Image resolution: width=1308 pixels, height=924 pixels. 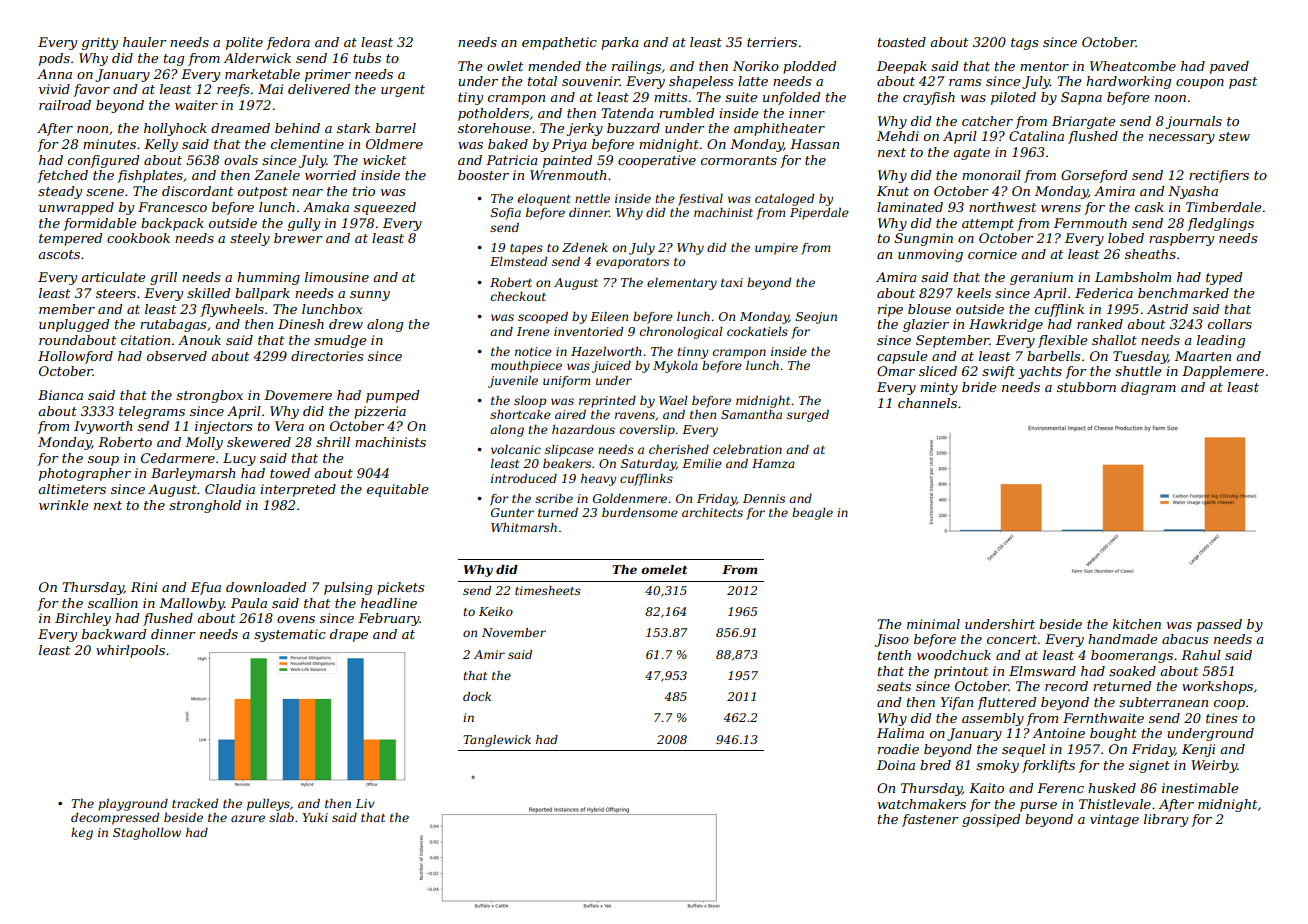 I want to click on Dapplemere, so click(x=1223, y=372).
